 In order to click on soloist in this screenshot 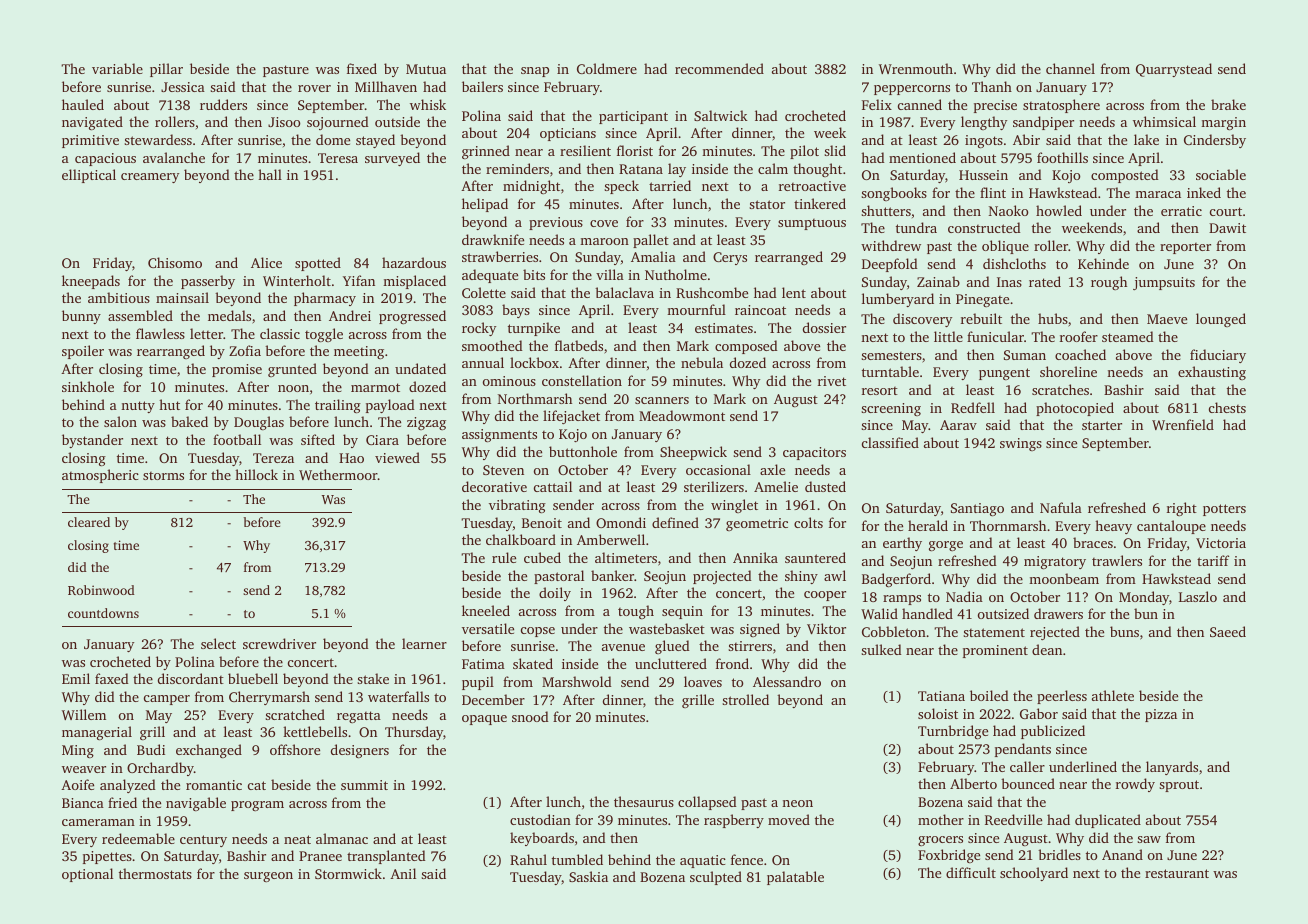, I will do `click(938, 713)`.
